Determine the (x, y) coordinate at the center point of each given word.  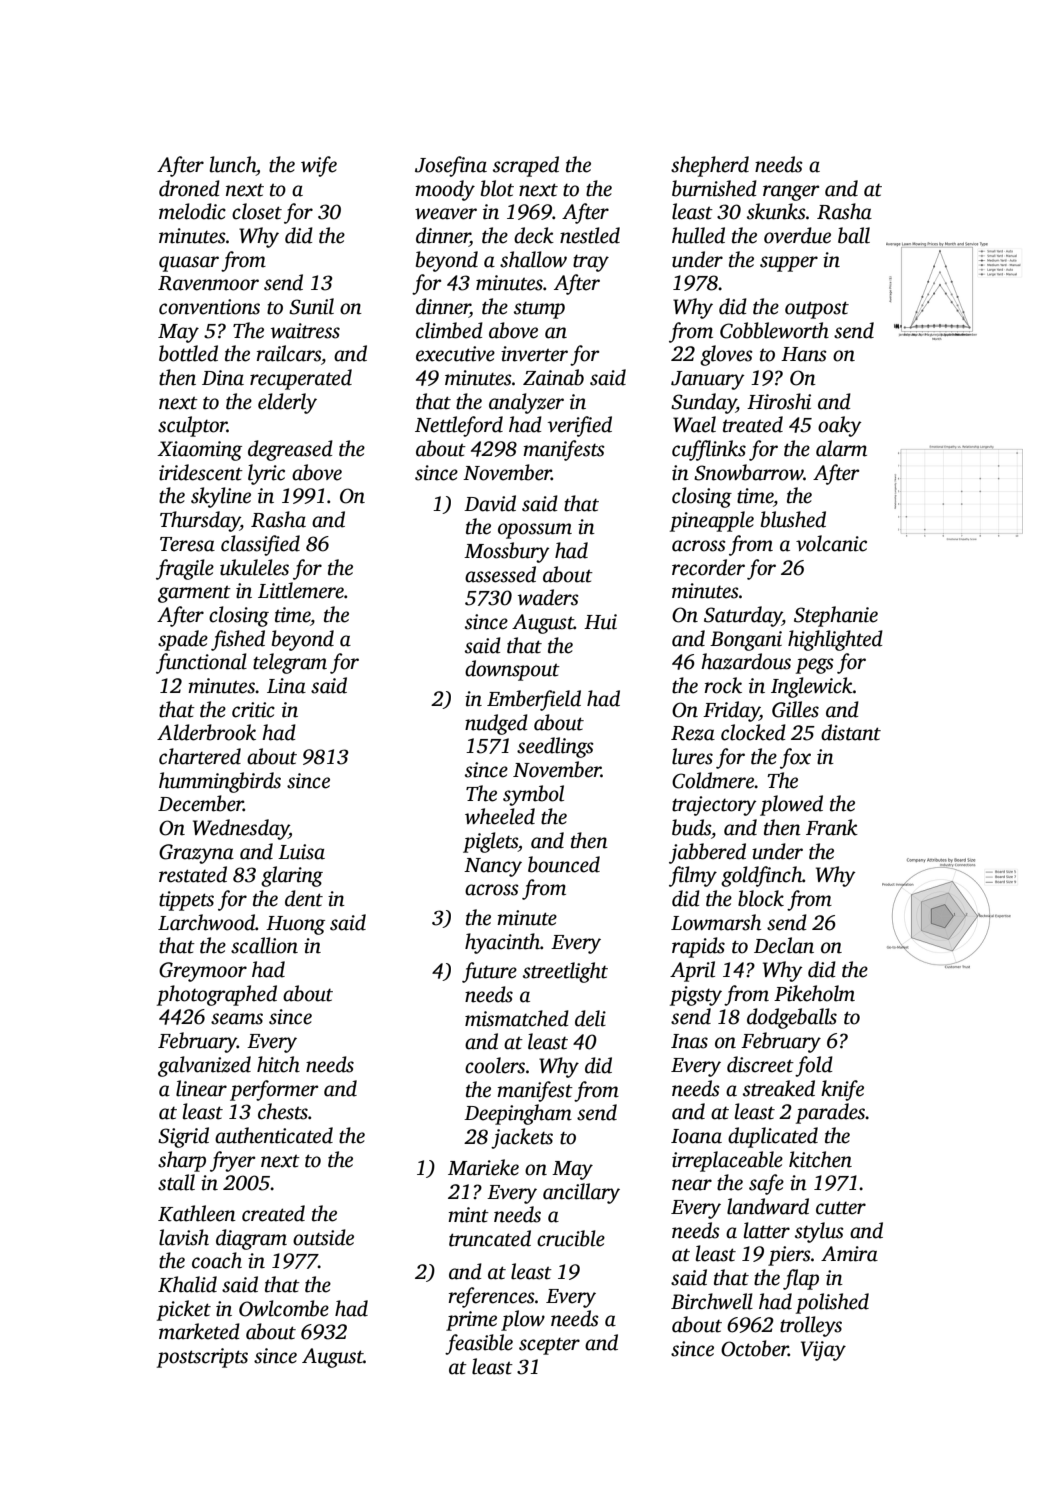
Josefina (451, 166)
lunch (232, 164)
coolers (495, 1065)
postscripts (202, 1358)
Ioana (696, 1136)
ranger (791, 193)
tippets (186, 901)
